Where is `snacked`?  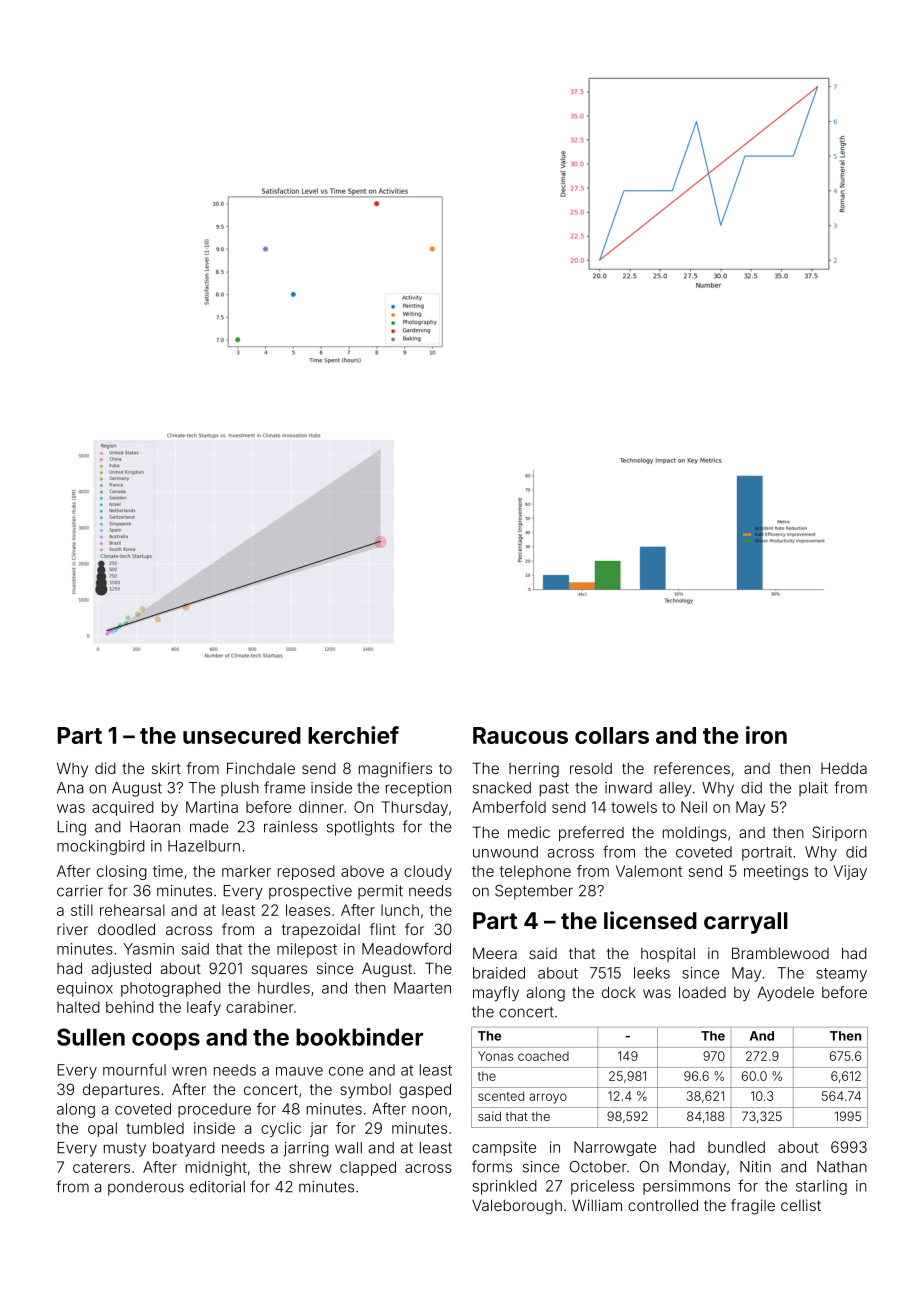 snacked is located at coordinates (502, 788).
